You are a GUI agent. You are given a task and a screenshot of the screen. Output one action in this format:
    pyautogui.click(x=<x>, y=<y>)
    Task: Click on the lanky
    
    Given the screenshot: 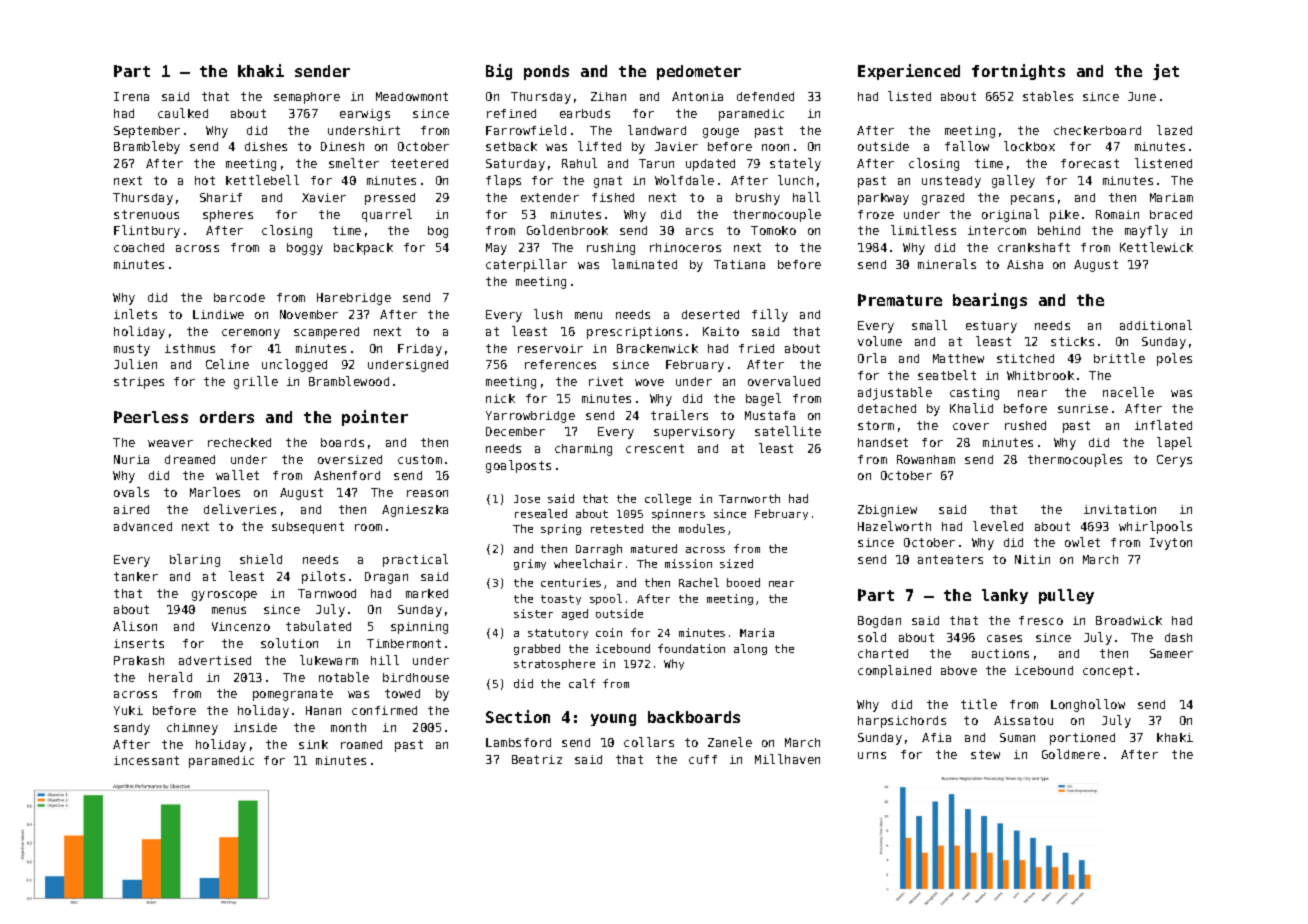 What is the action you would take?
    pyautogui.click(x=1005, y=596)
